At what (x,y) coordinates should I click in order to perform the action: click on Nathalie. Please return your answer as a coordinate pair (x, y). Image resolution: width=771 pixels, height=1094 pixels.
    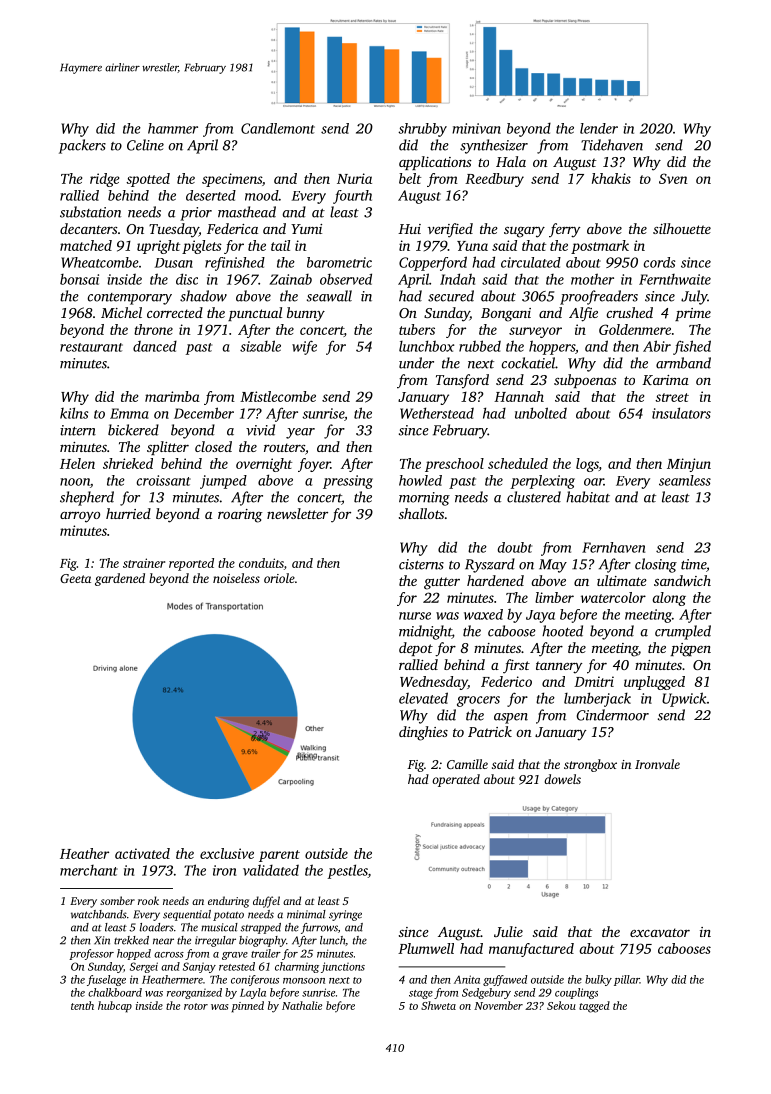
    Looking at the image, I should click on (302, 1005).
